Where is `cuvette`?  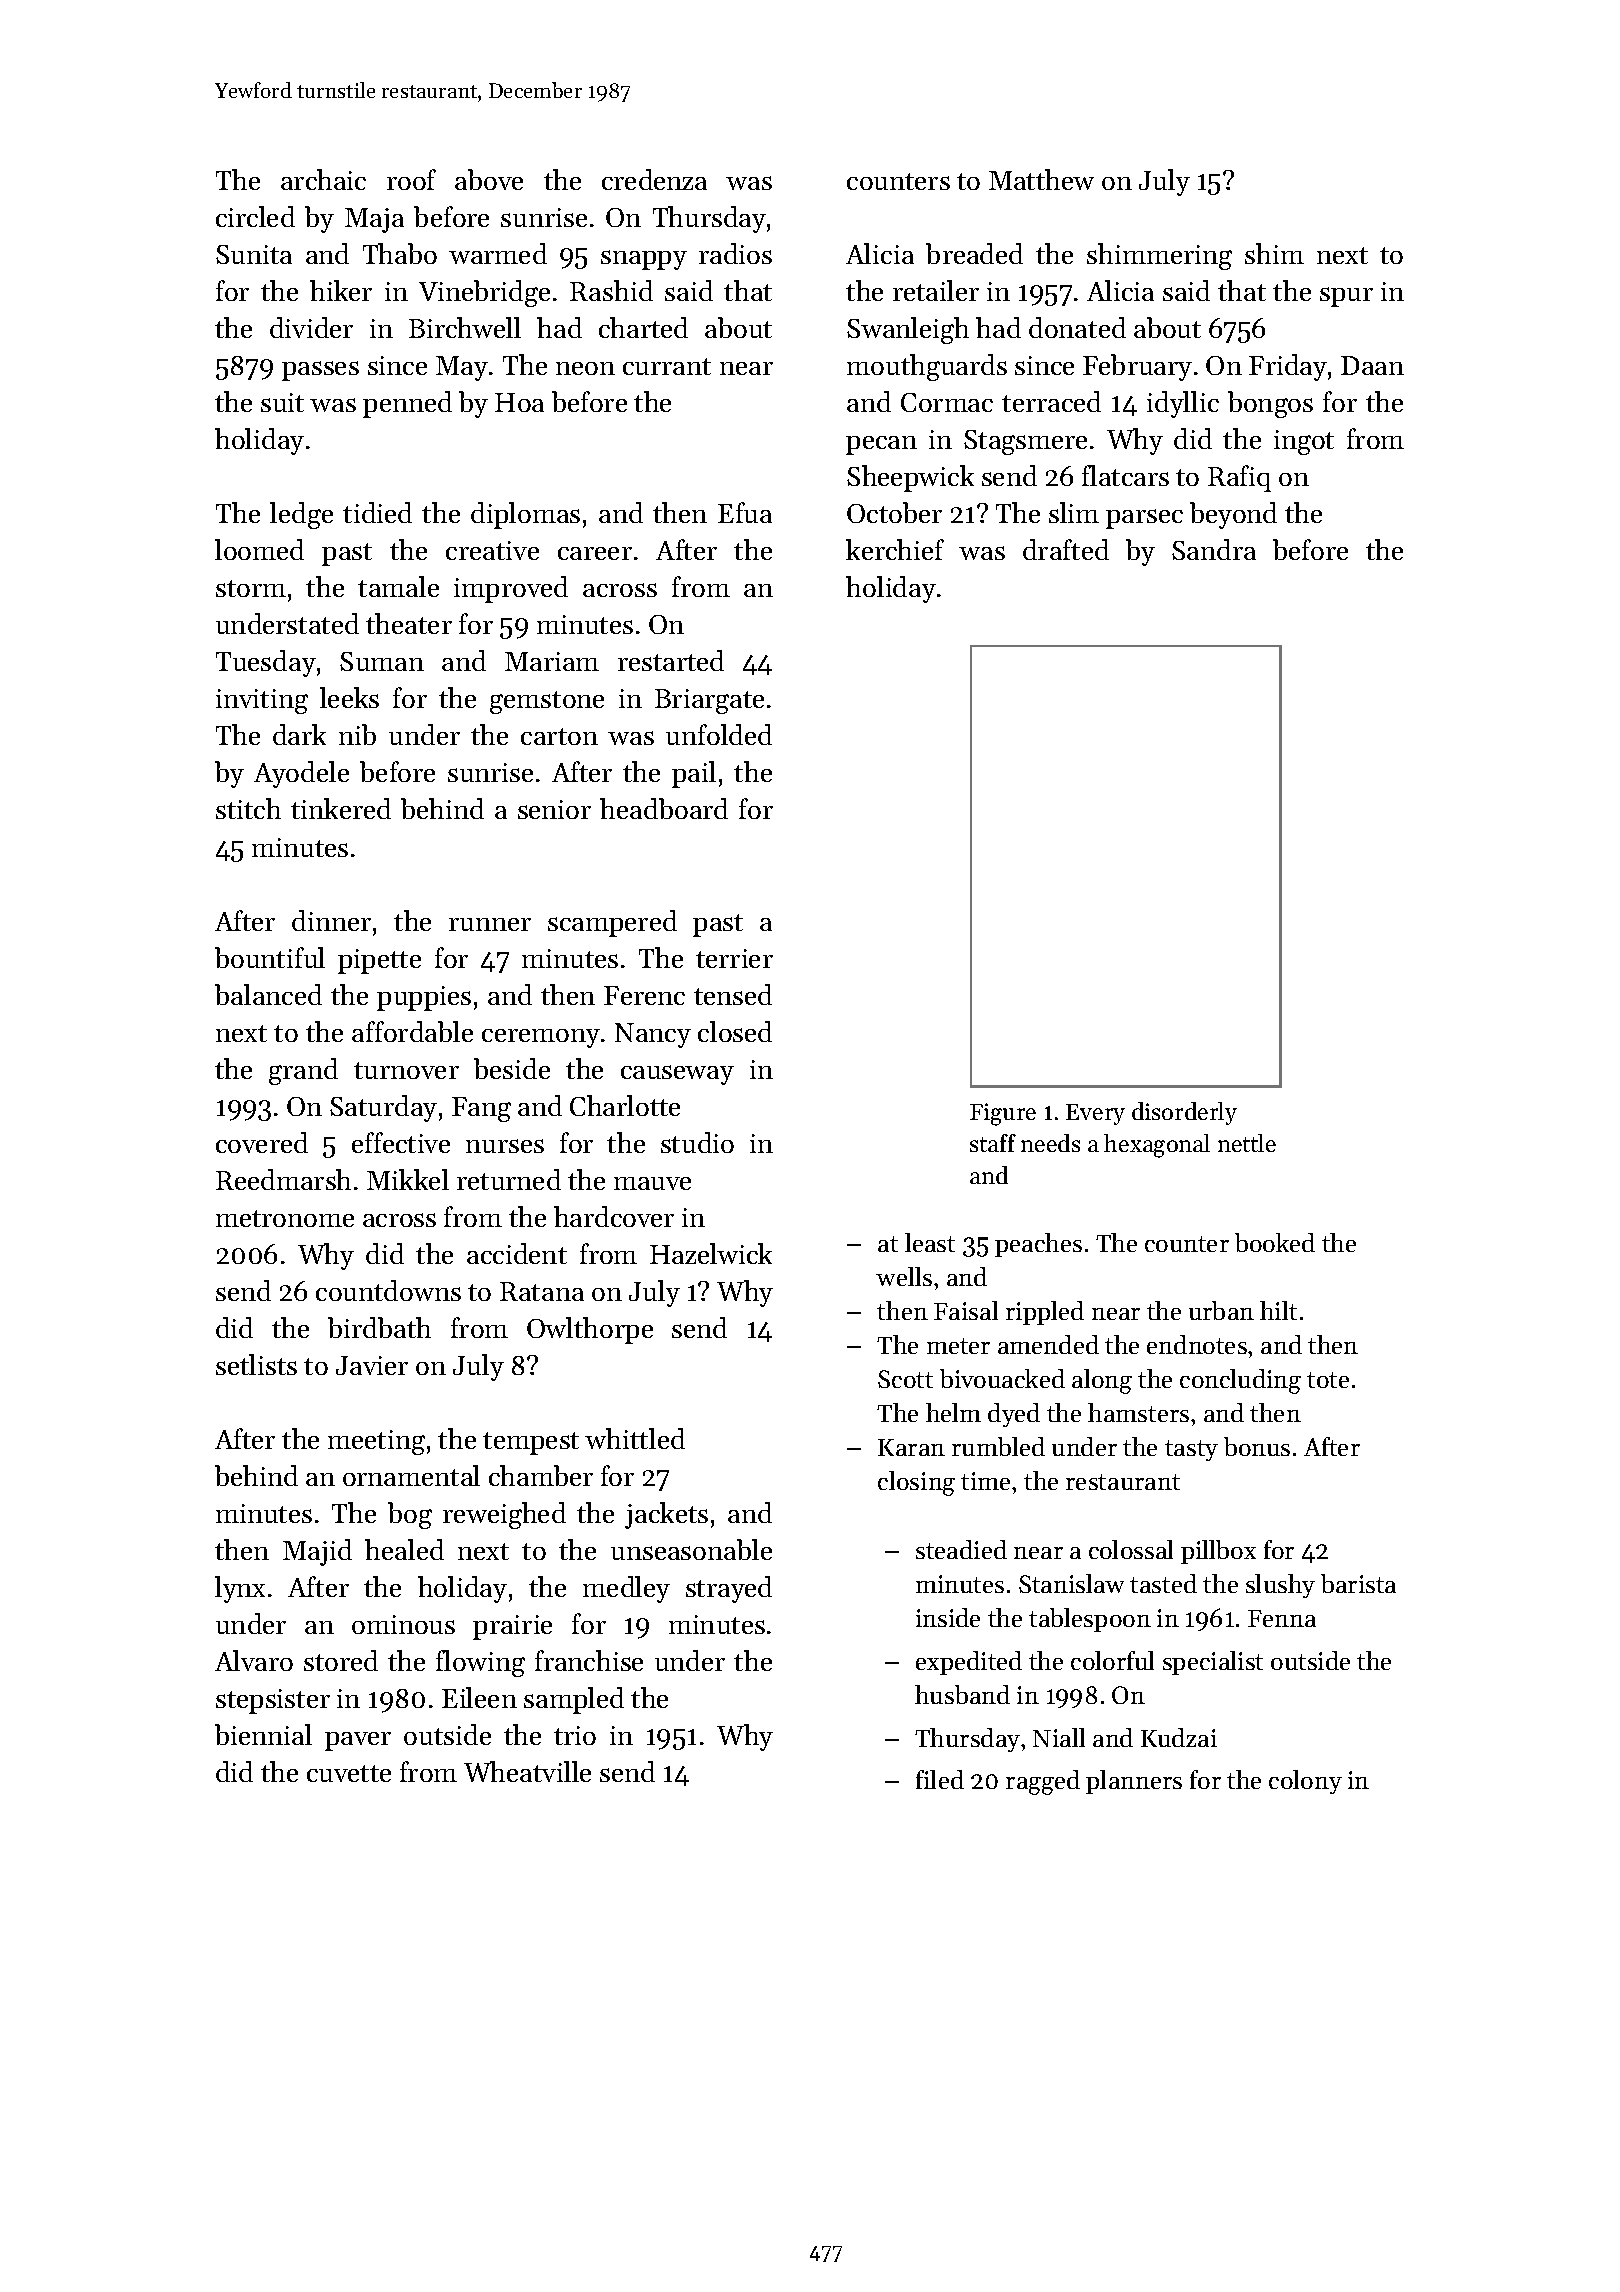
cuvette is located at coordinates (349, 1773).
